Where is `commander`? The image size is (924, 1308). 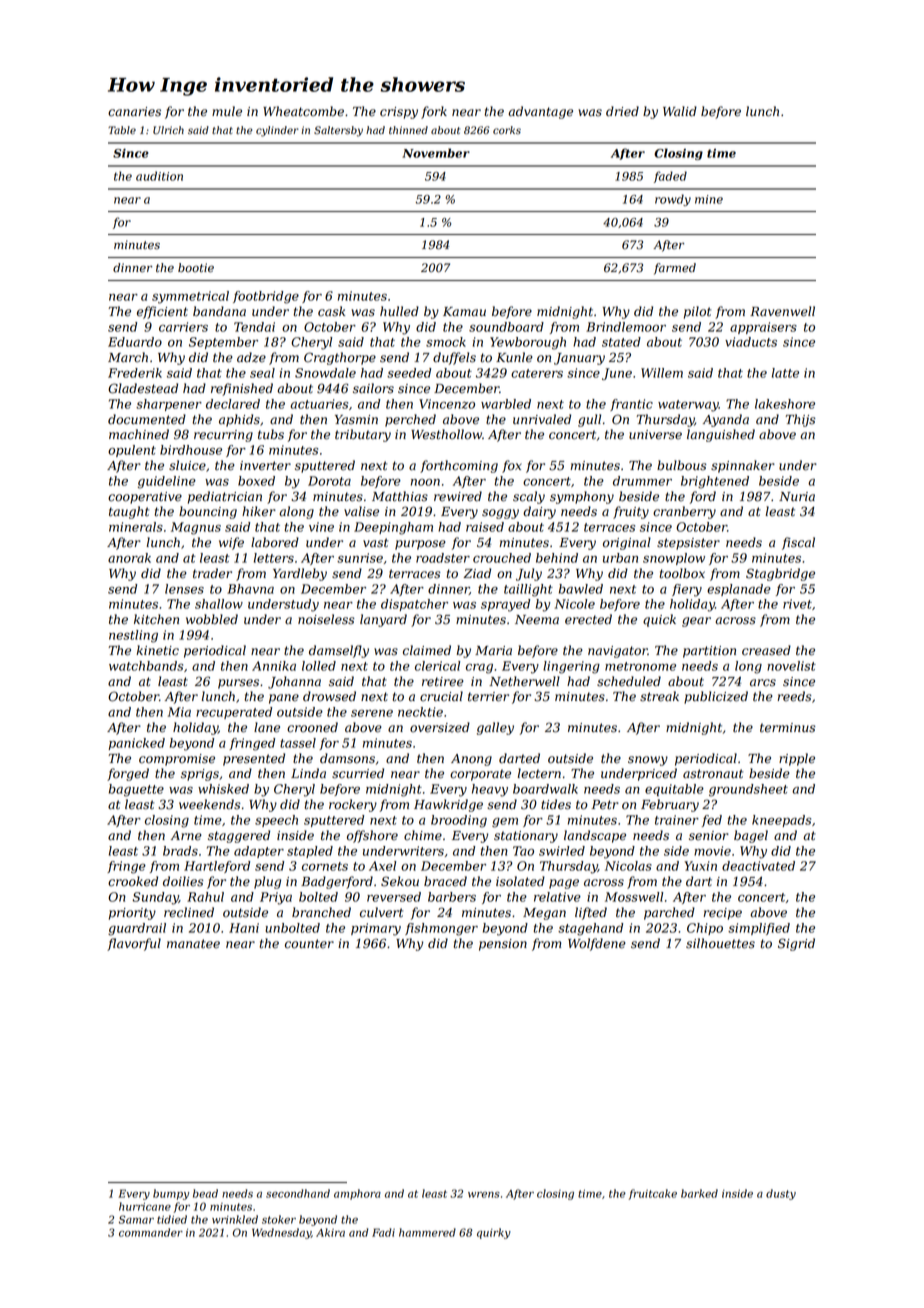 commander is located at coordinates (151, 1232).
